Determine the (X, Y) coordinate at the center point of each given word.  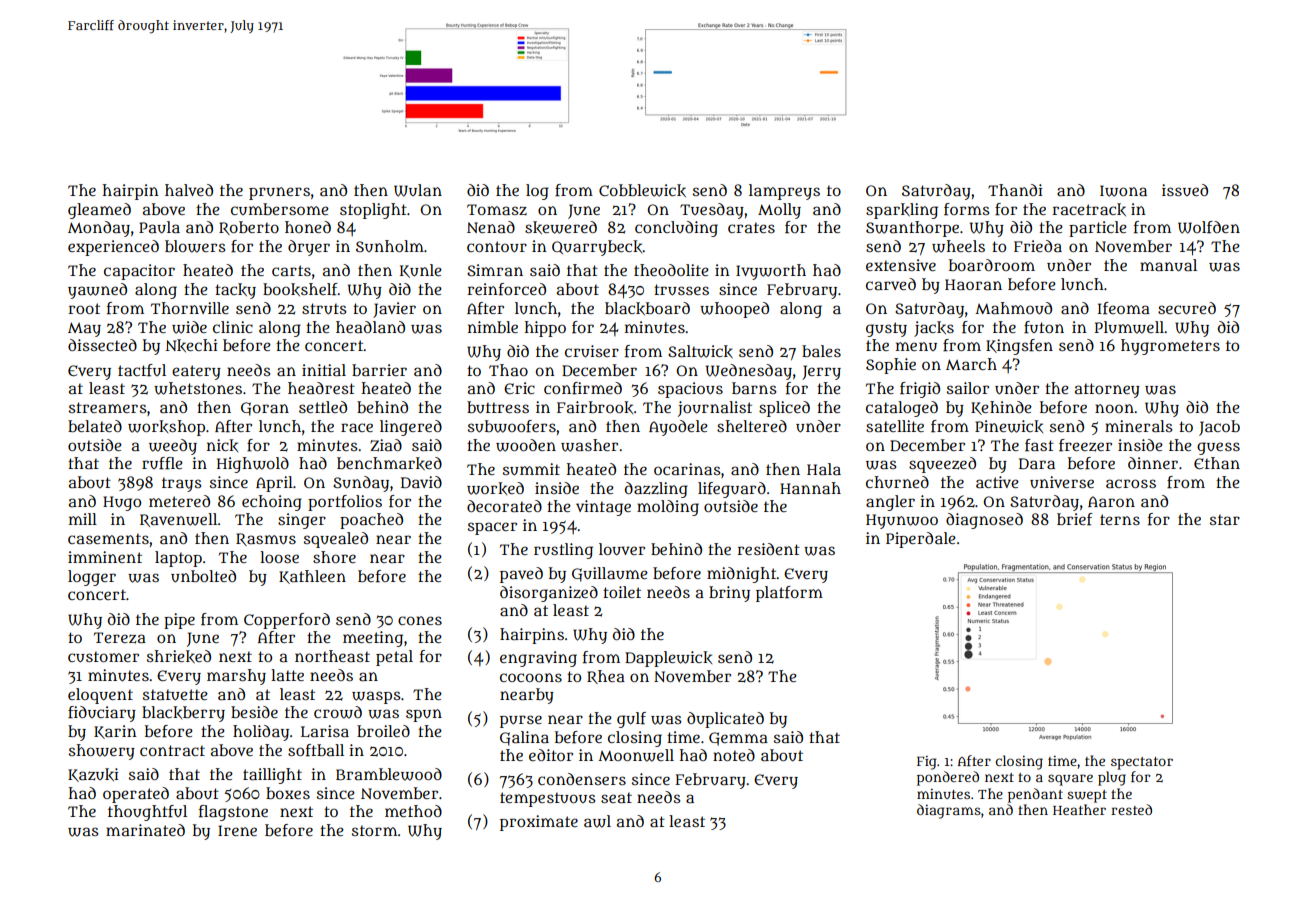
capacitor (139, 272)
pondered (948, 778)
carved (891, 284)
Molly (779, 211)
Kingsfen (1019, 347)
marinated (145, 830)
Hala (824, 469)
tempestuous (548, 799)
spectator (1142, 763)
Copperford (287, 621)
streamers (108, 407)
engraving (538, 659)
